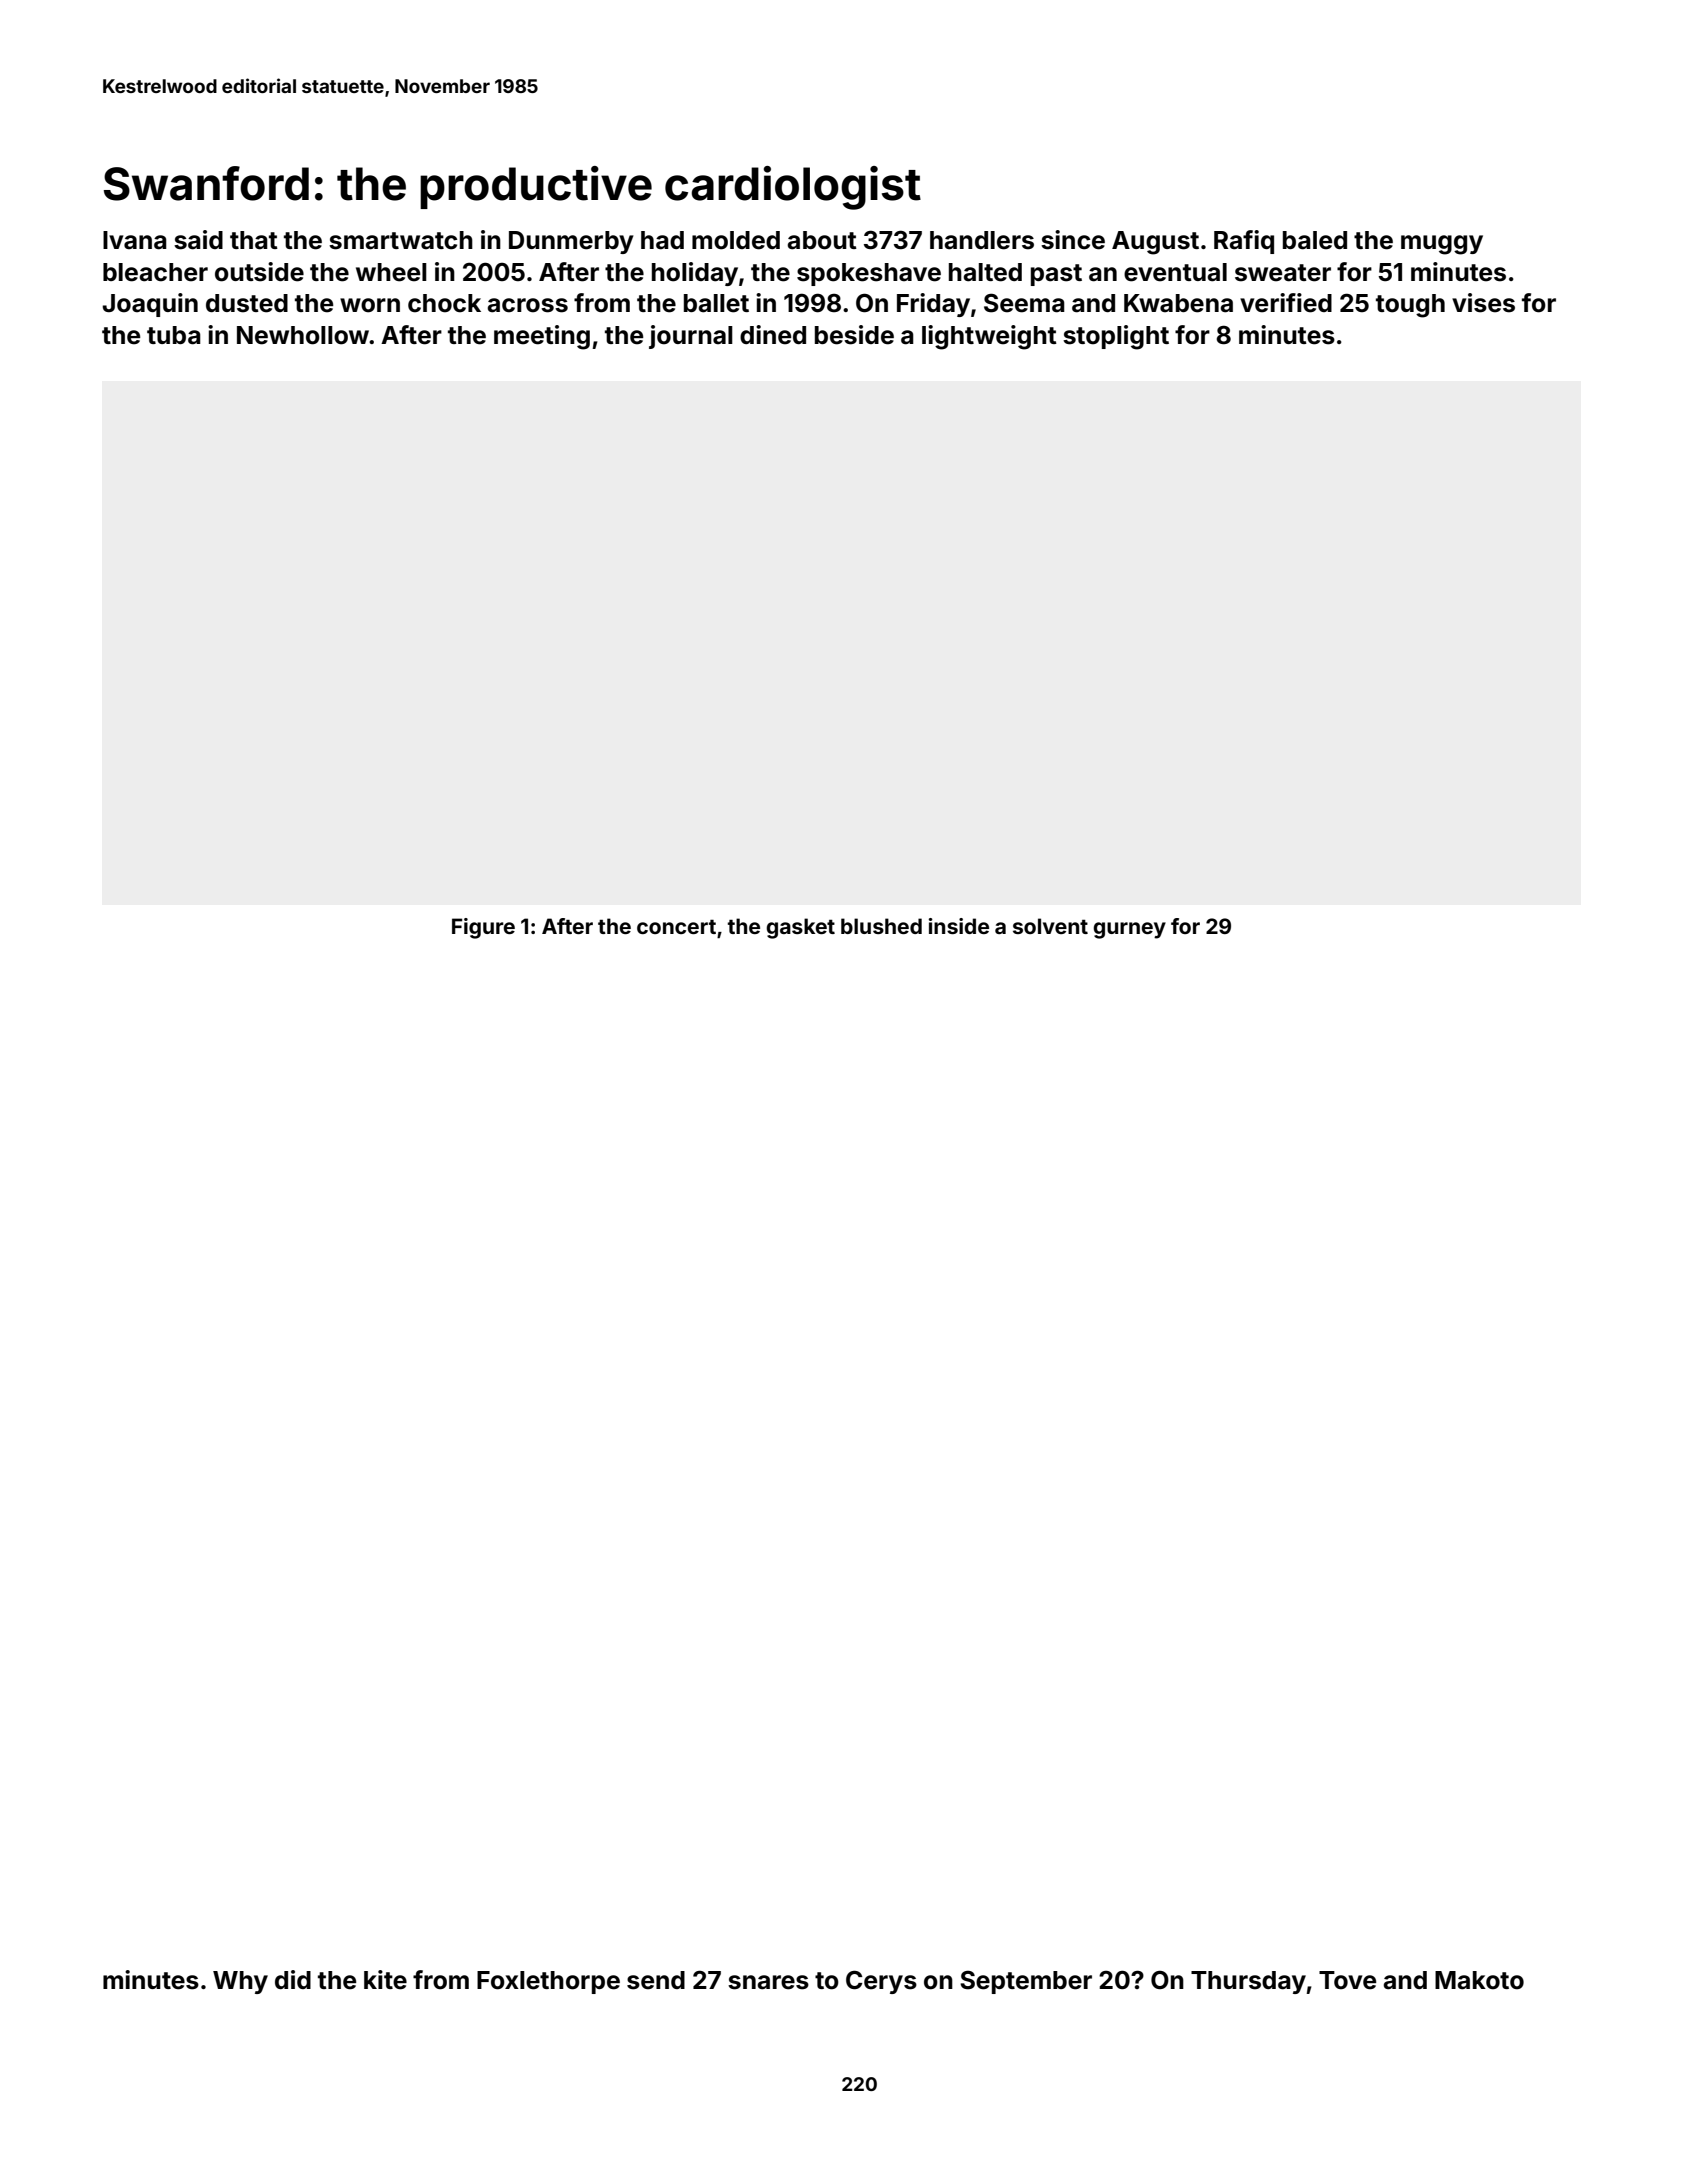 The image size is (1683, 2178). I want to click on tuba, so click(174, 335).
